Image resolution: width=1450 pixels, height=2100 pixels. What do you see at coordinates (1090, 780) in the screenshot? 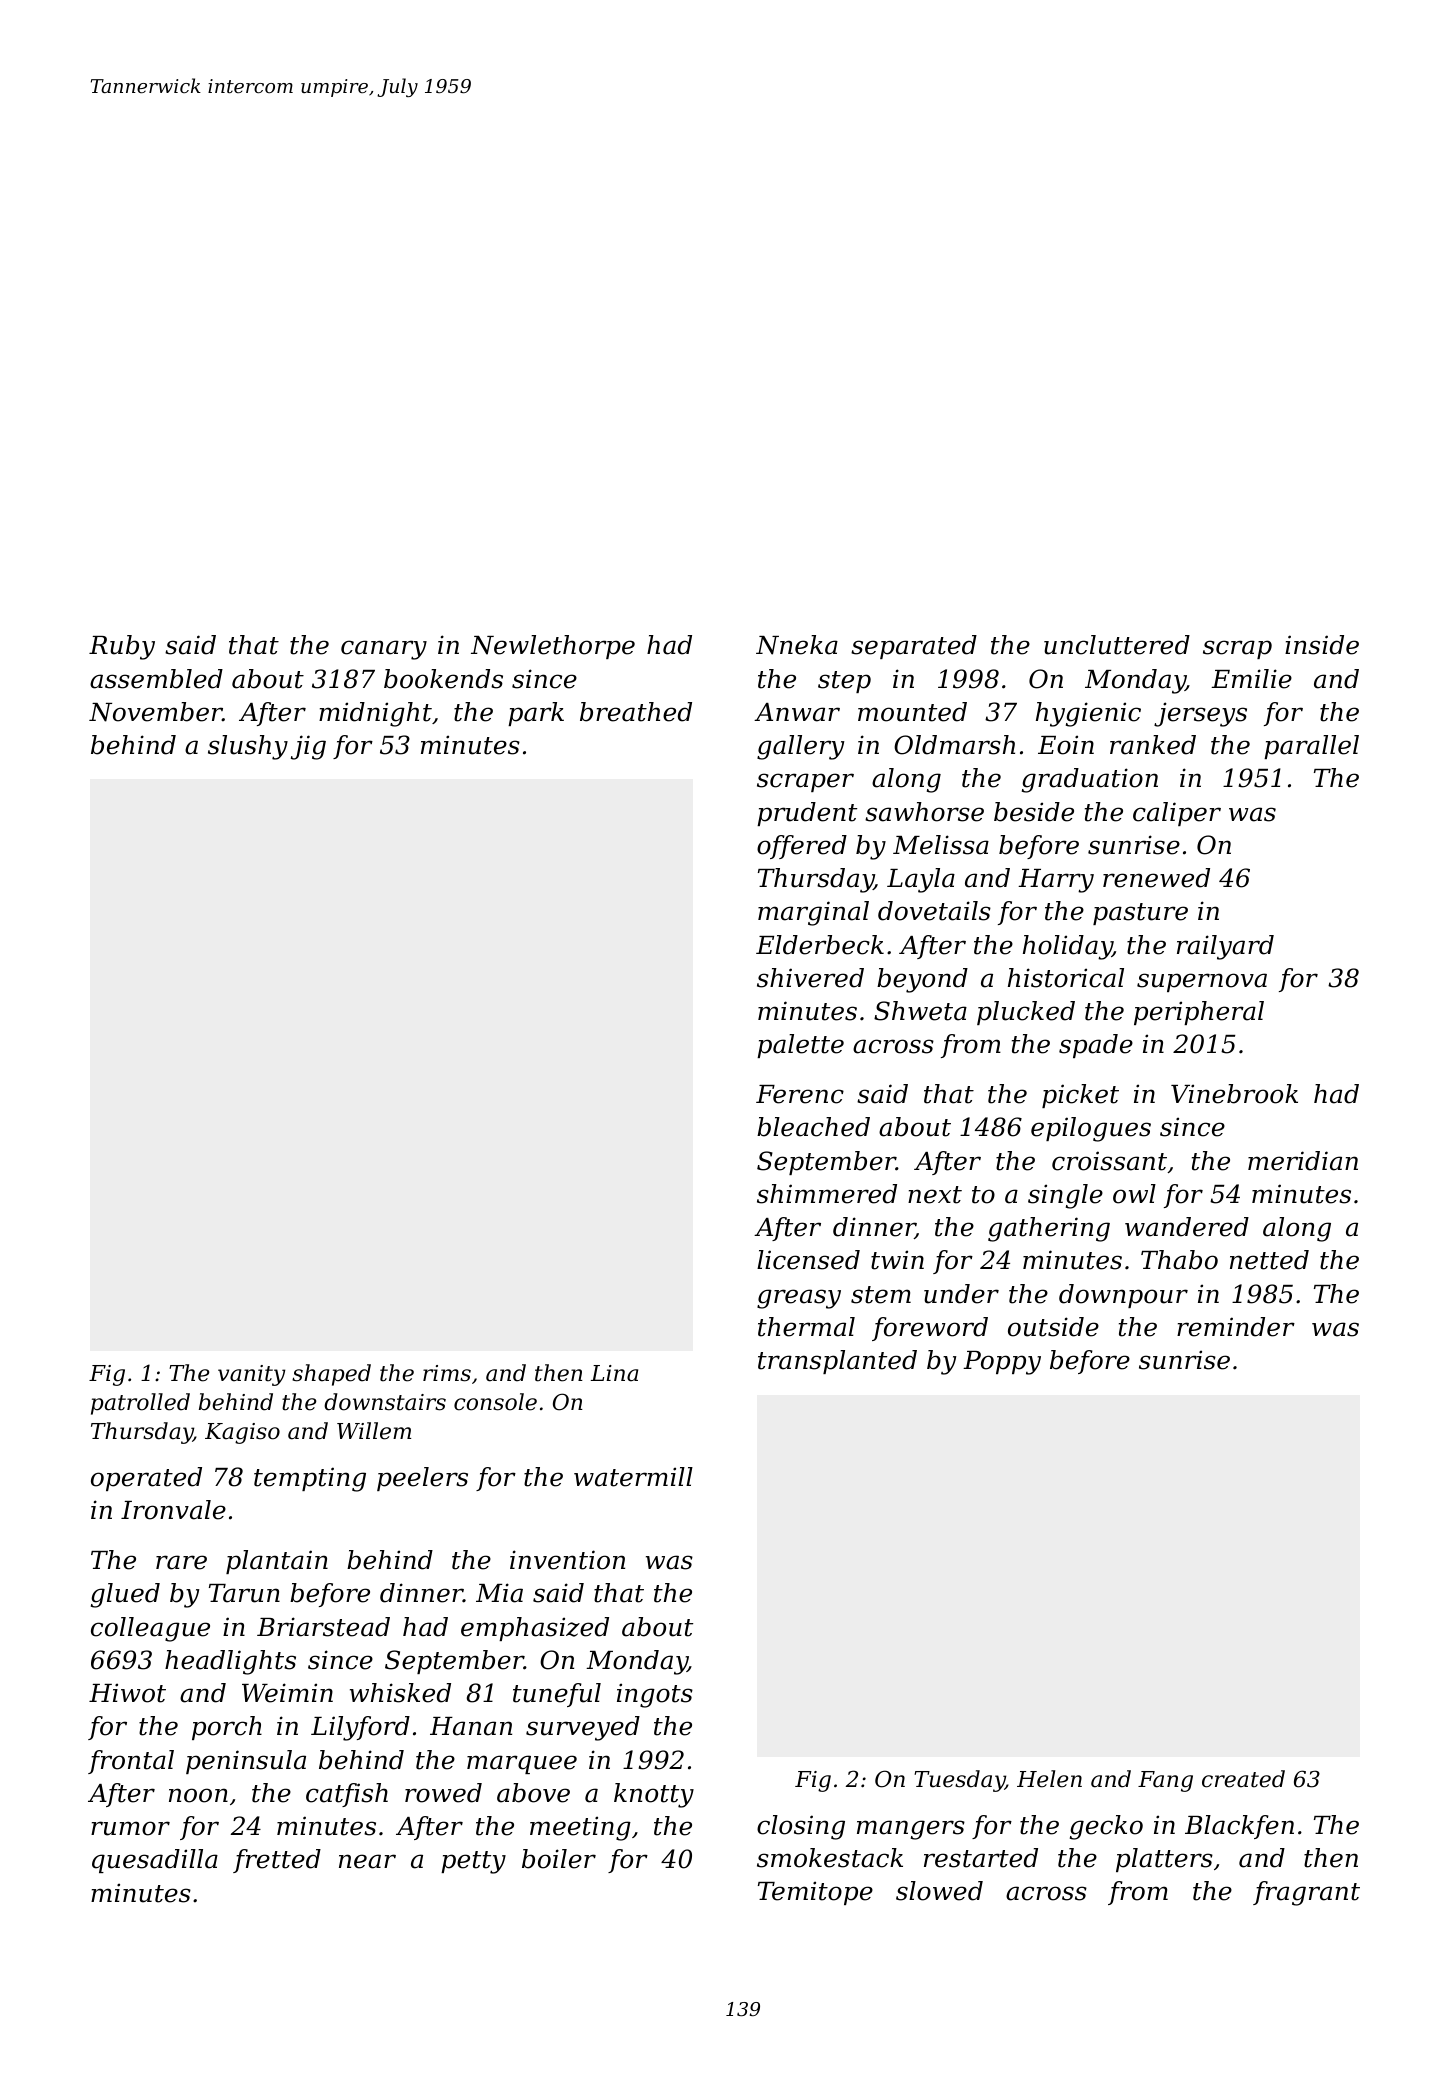
I see `graduation` at bounding box center [1090, 780].
